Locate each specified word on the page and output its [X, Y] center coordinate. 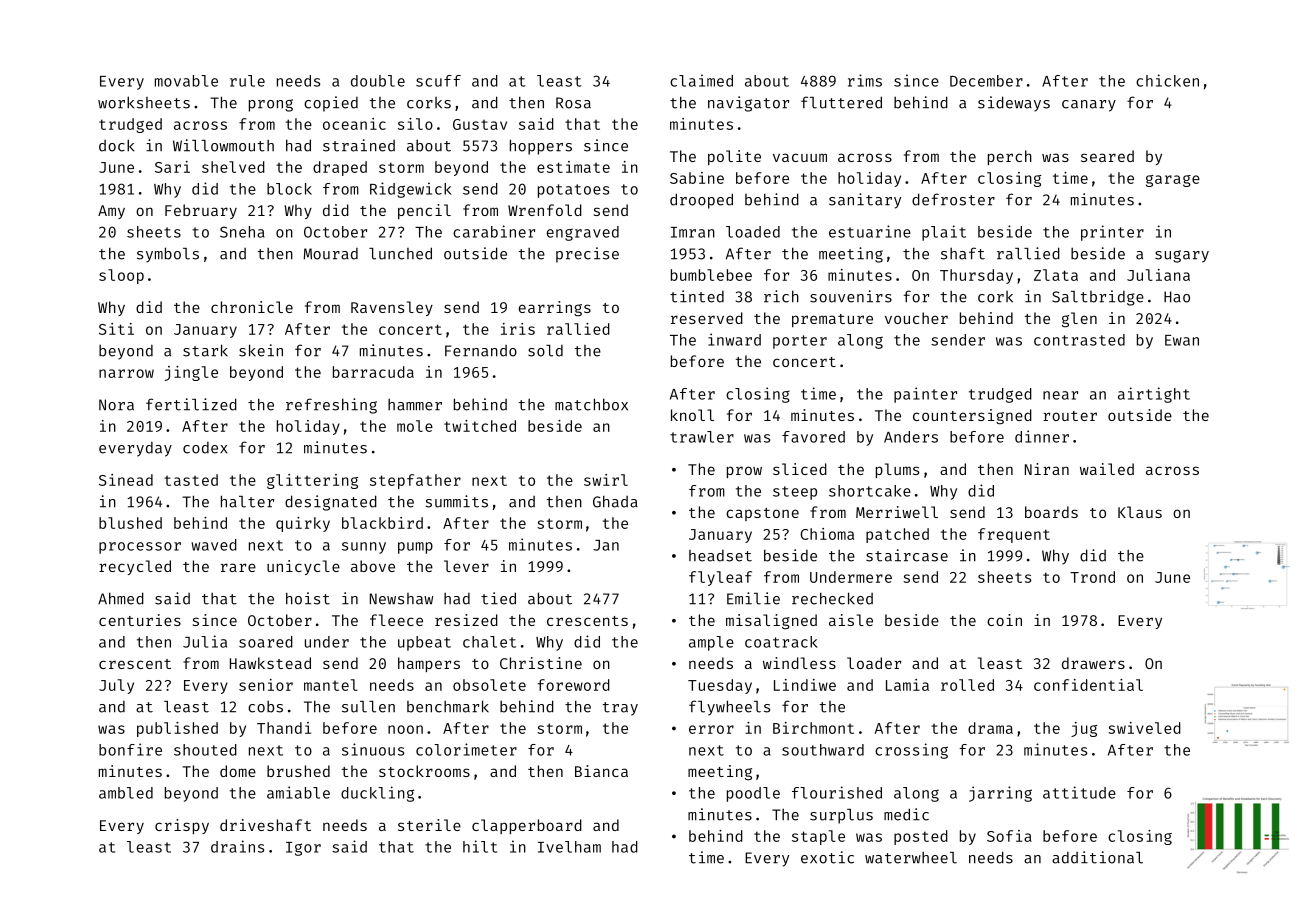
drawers [1093, 663]
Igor [303, 849]
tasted [191, 480]
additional [1097, 857]
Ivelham [569, 847]
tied [498, 598]
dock [116, 145]
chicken [1167, 80]
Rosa [573, 103]
